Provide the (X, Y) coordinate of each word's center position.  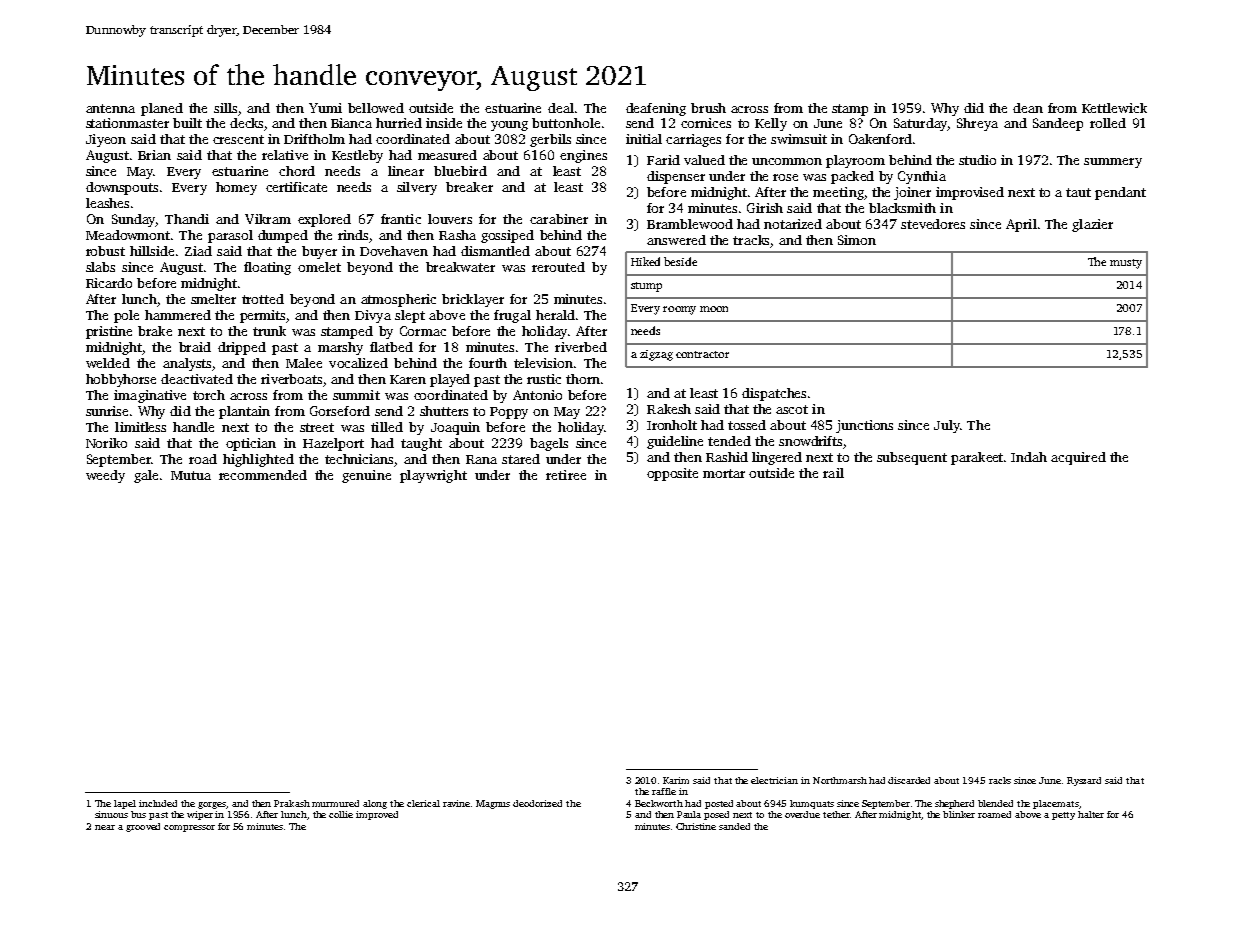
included (158, 803)
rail (833, 473)
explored (324, 220)
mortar (724, 473)
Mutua (191, 475)
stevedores (933, 224)
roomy (679, 310)
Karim (676, 780)
